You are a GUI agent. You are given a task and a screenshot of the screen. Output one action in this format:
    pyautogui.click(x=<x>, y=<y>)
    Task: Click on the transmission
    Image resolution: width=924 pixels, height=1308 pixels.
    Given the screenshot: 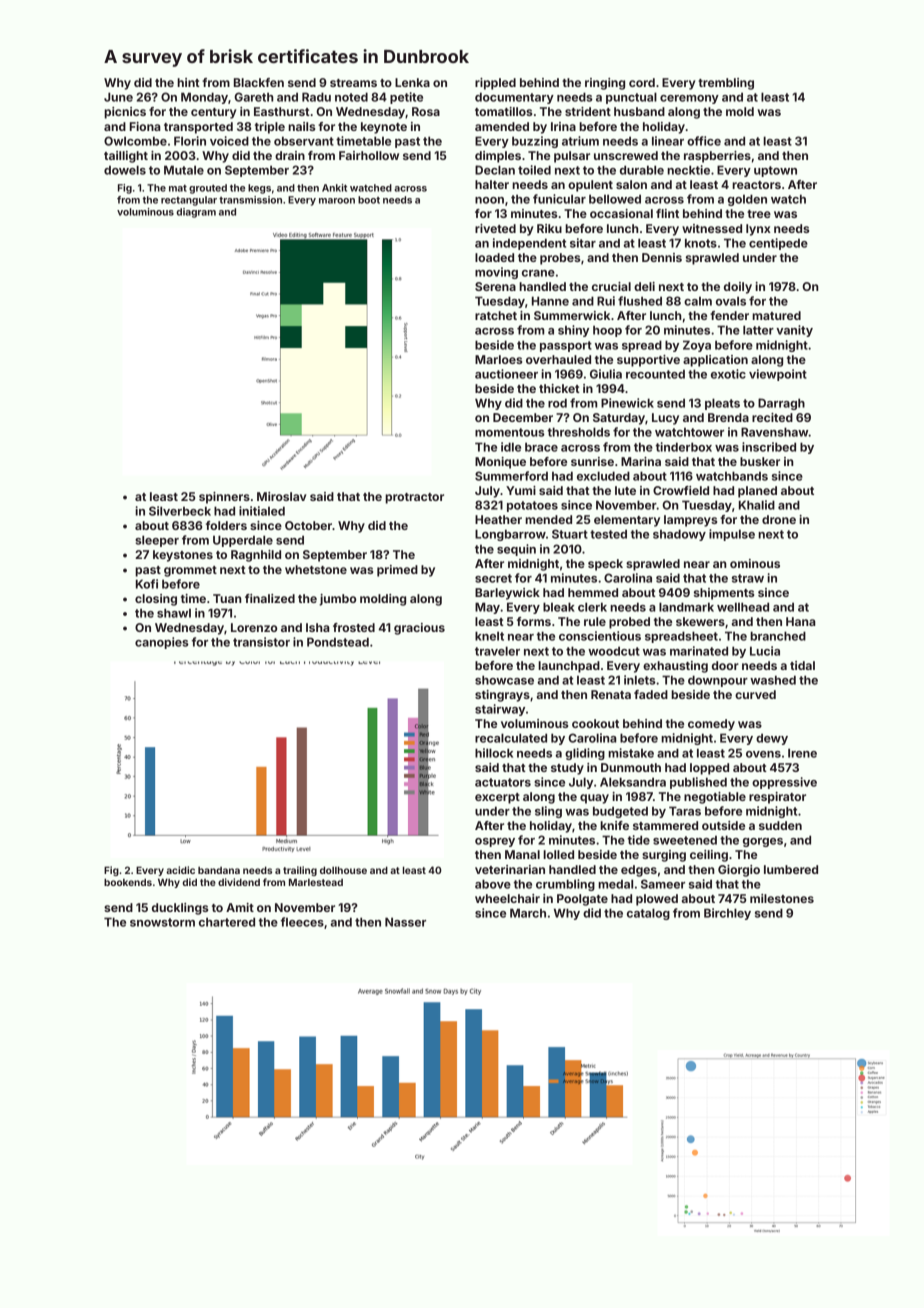 What is the action you would take?
    pyautogui.click(x=250, y=200)
